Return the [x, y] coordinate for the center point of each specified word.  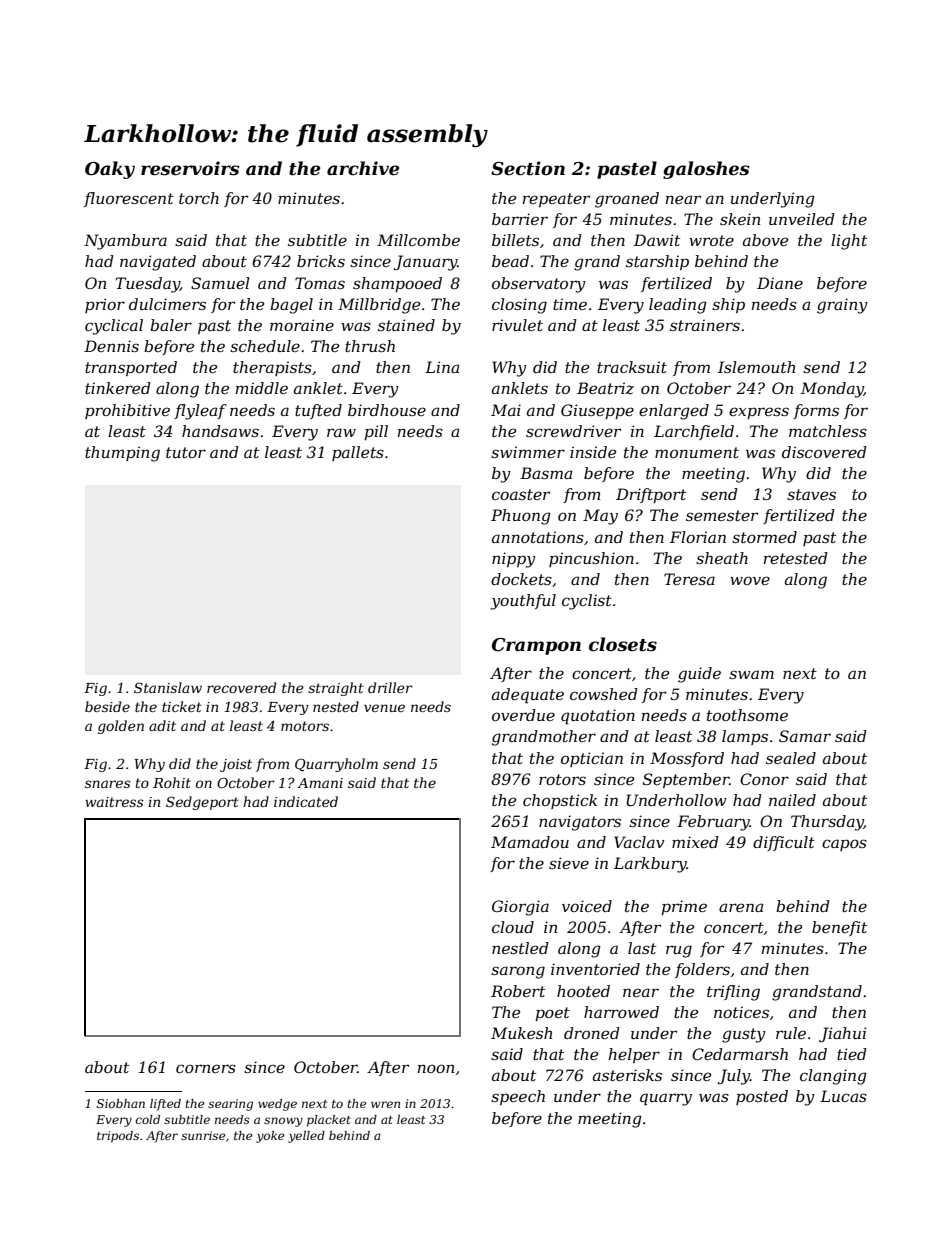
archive [363, 168]
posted [762, 1097]
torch [199, 198]
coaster [521, 494]
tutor [186, 452]
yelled [306, 1137]
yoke [270, 1137]
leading [678, 306]
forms [816, 411]
